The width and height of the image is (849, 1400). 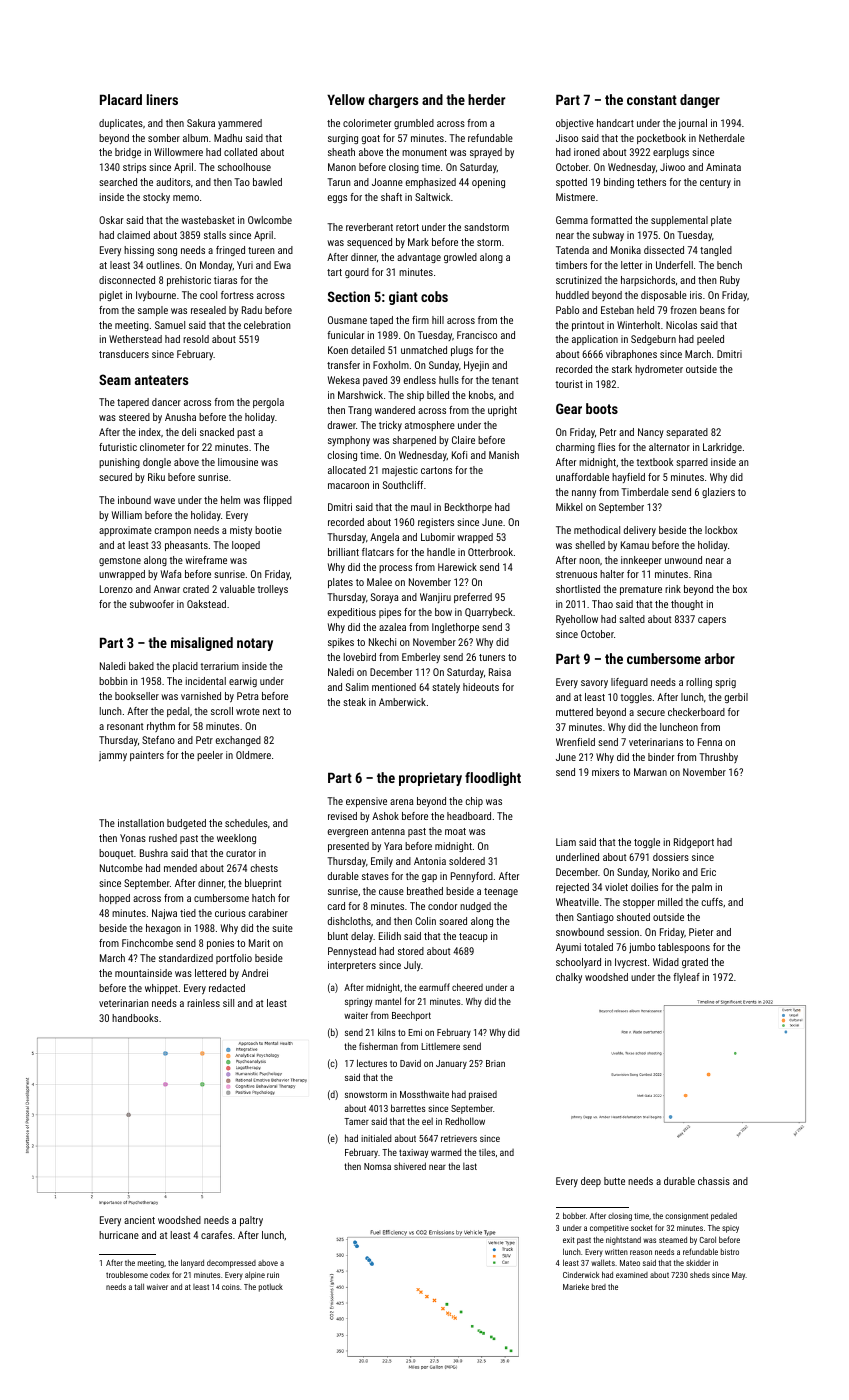 What do you see at coordinates (346, 99) in the image?
I see `Yellow` at bounding box center [346, 99].
